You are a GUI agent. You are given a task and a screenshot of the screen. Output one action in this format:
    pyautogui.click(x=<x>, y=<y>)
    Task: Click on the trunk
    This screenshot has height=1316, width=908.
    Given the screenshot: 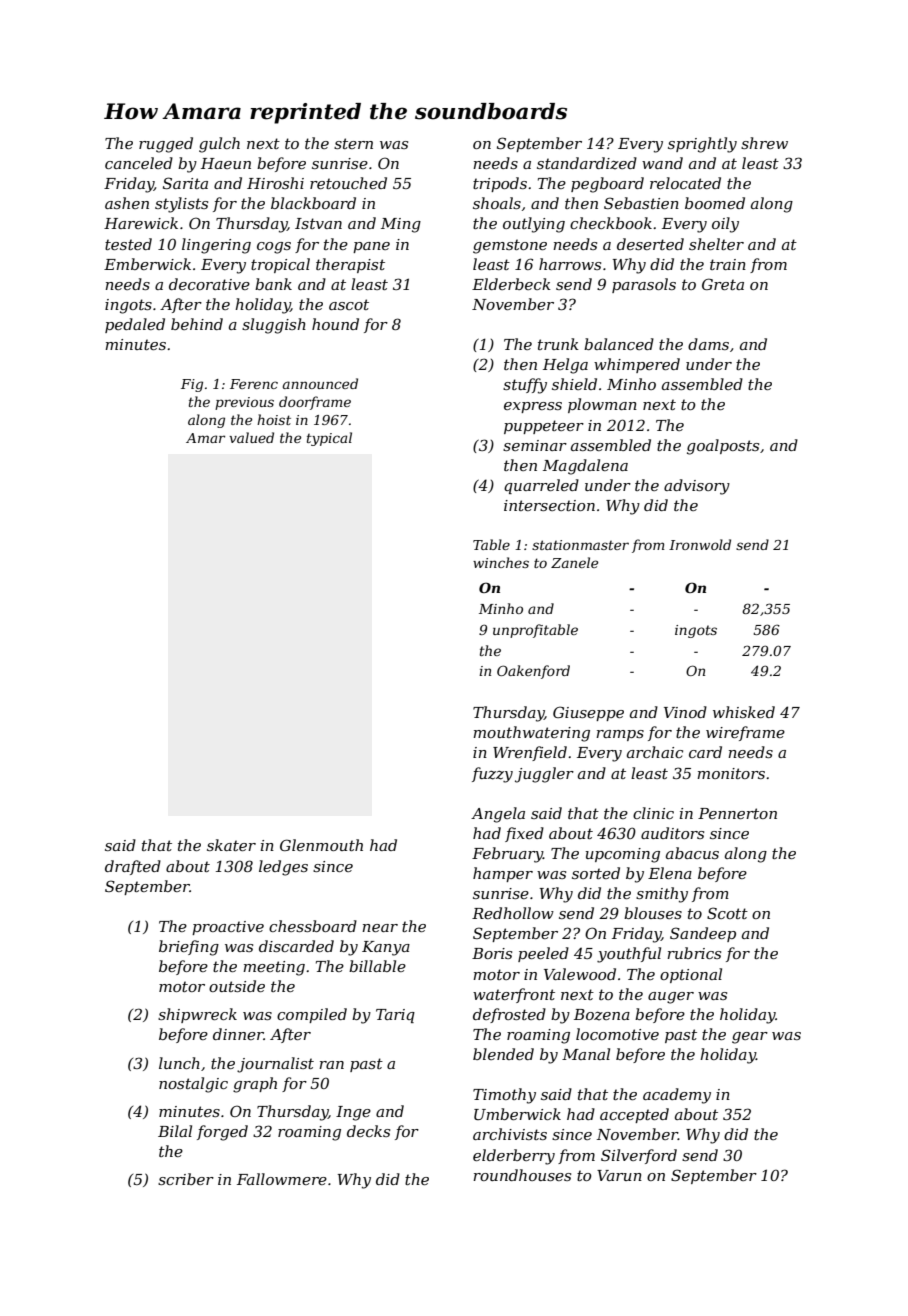 What is the action you would take?
    pyautogui.click(x=558, y=344)
